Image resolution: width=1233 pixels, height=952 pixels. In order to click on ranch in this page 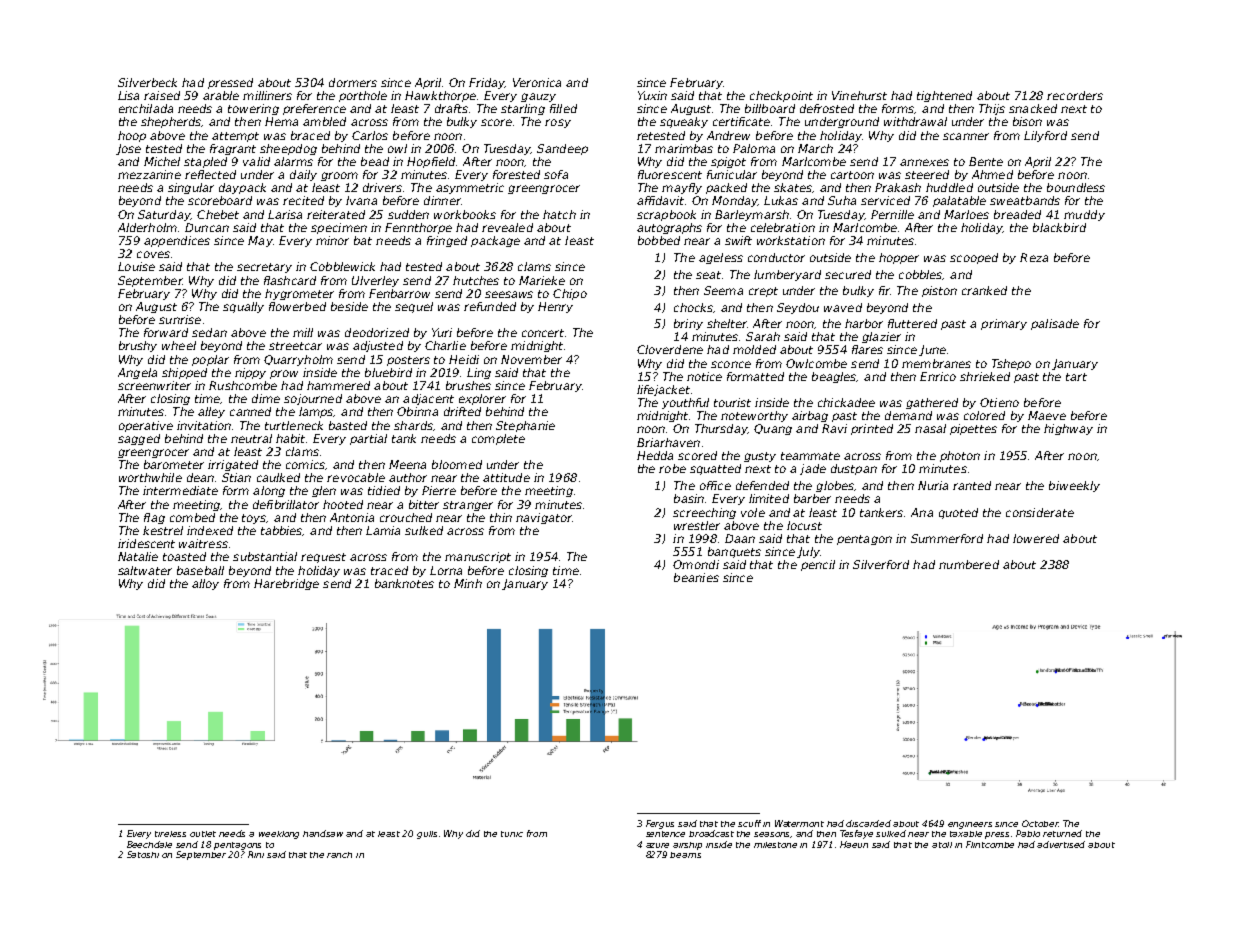, I will do `click(339, 855)`.
